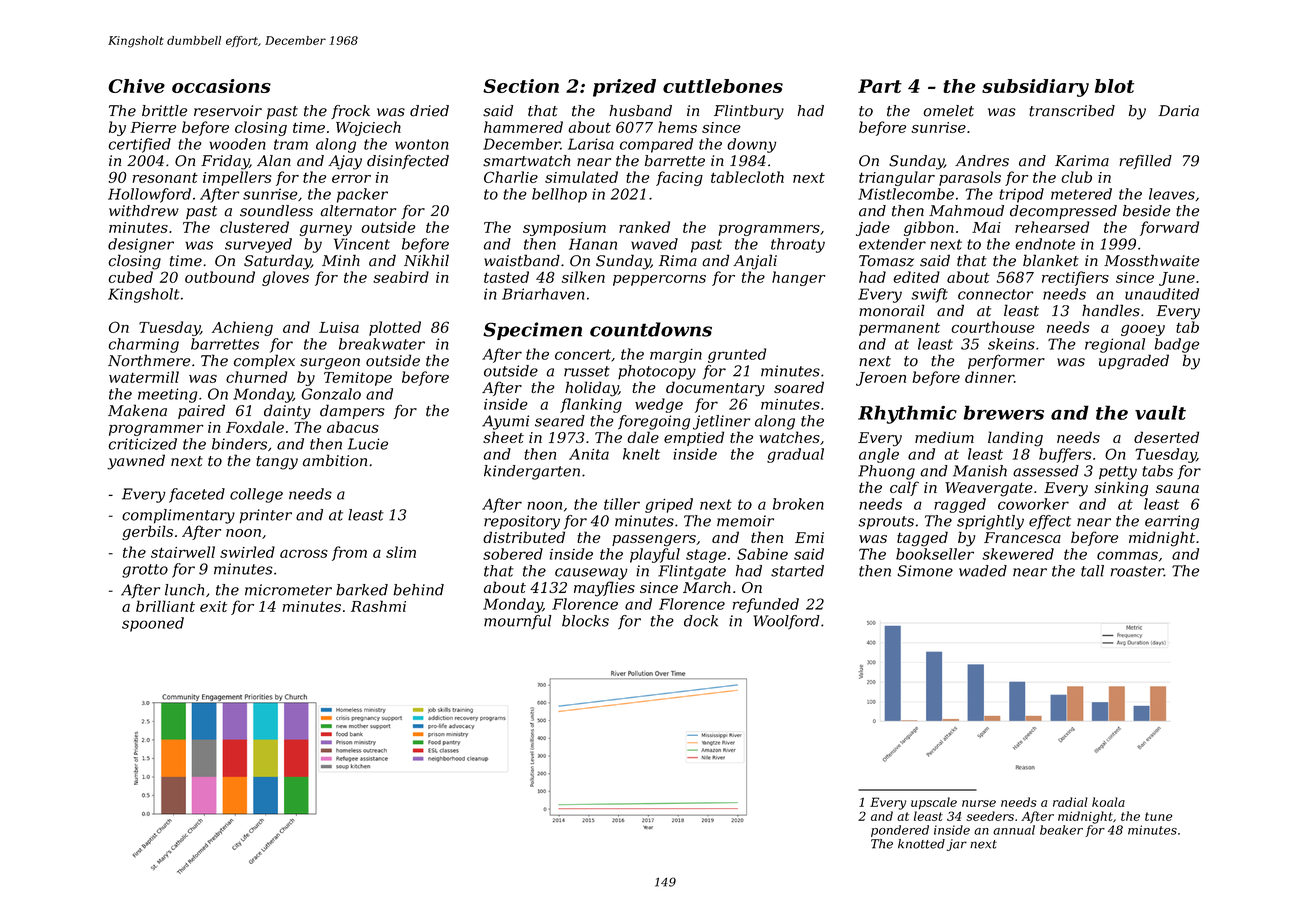 This document has height=924, width=1308. What do you see at coordinates (325, 230) in the document?
I see `gurney` at bounding box center [325, 230].
